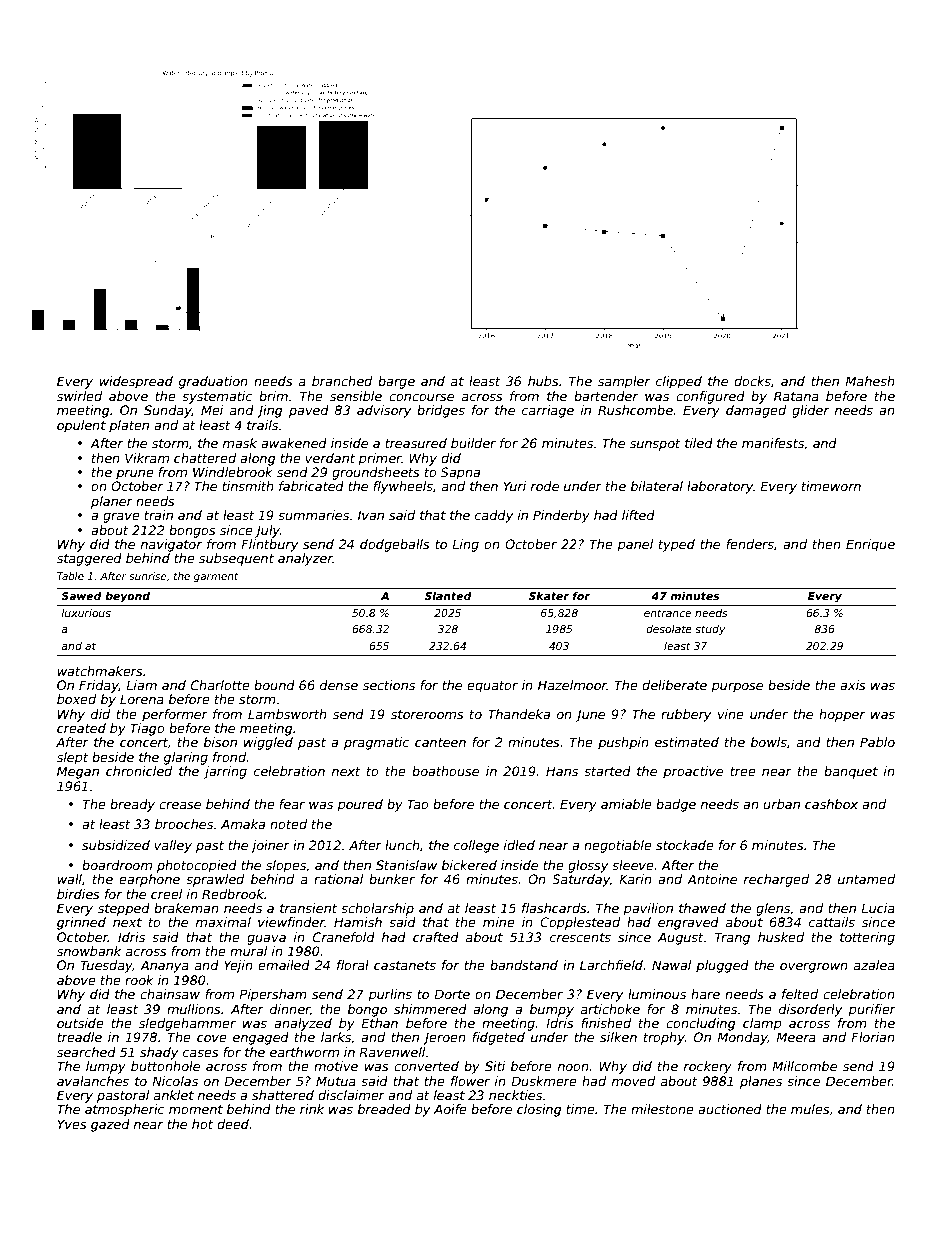  What do you see at coordinates (750, 544) in the screenshot?
I see `fenders` at bounding box center [750, 544].
